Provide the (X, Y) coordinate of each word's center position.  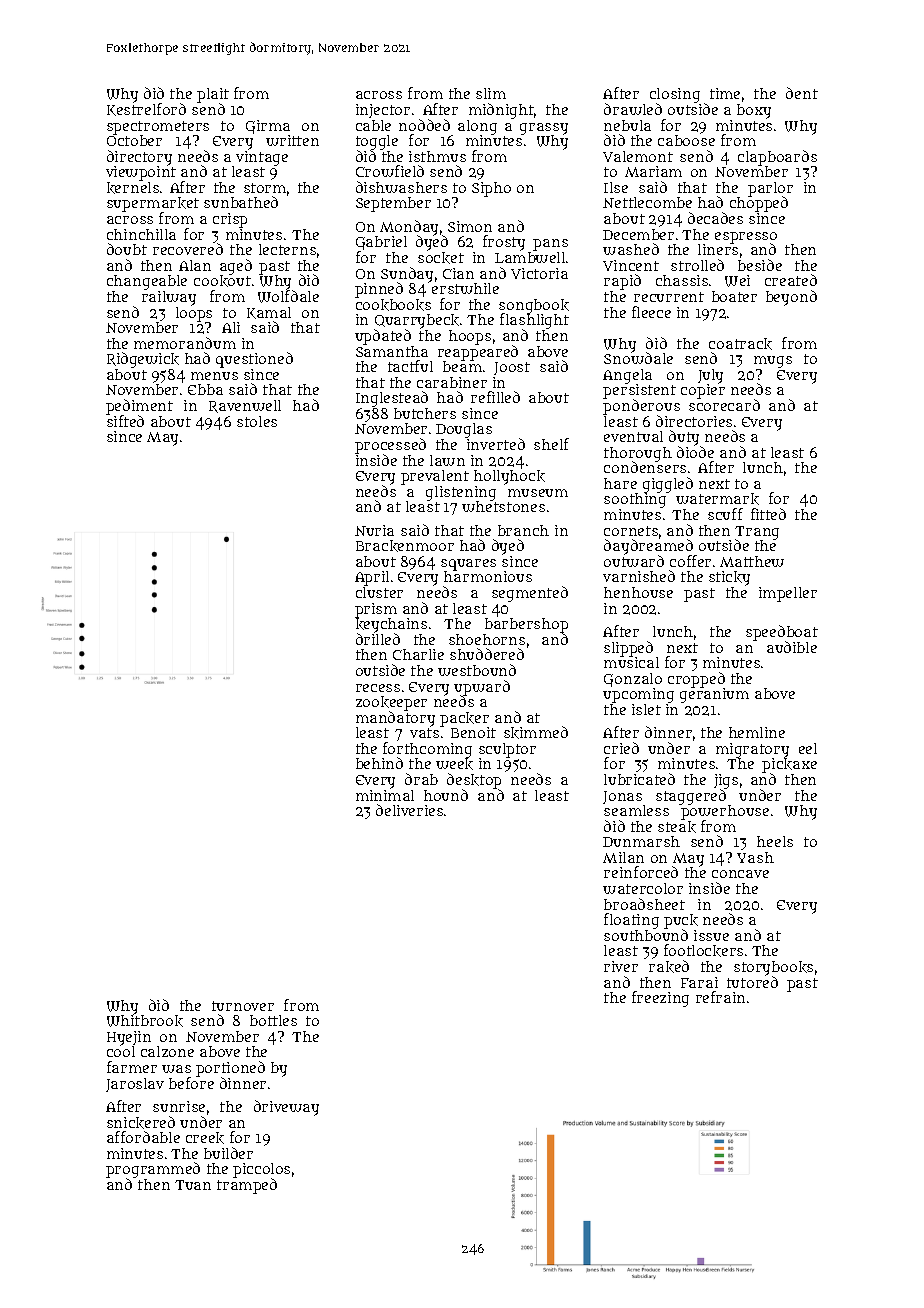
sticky (729, 578)
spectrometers (158, 128)
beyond (791, 298)
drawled (633, 109)
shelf (551, 444)
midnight (501, 111)
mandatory (395, 719)
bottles (273, 1020)
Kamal (269, 313)
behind (379, 763)
